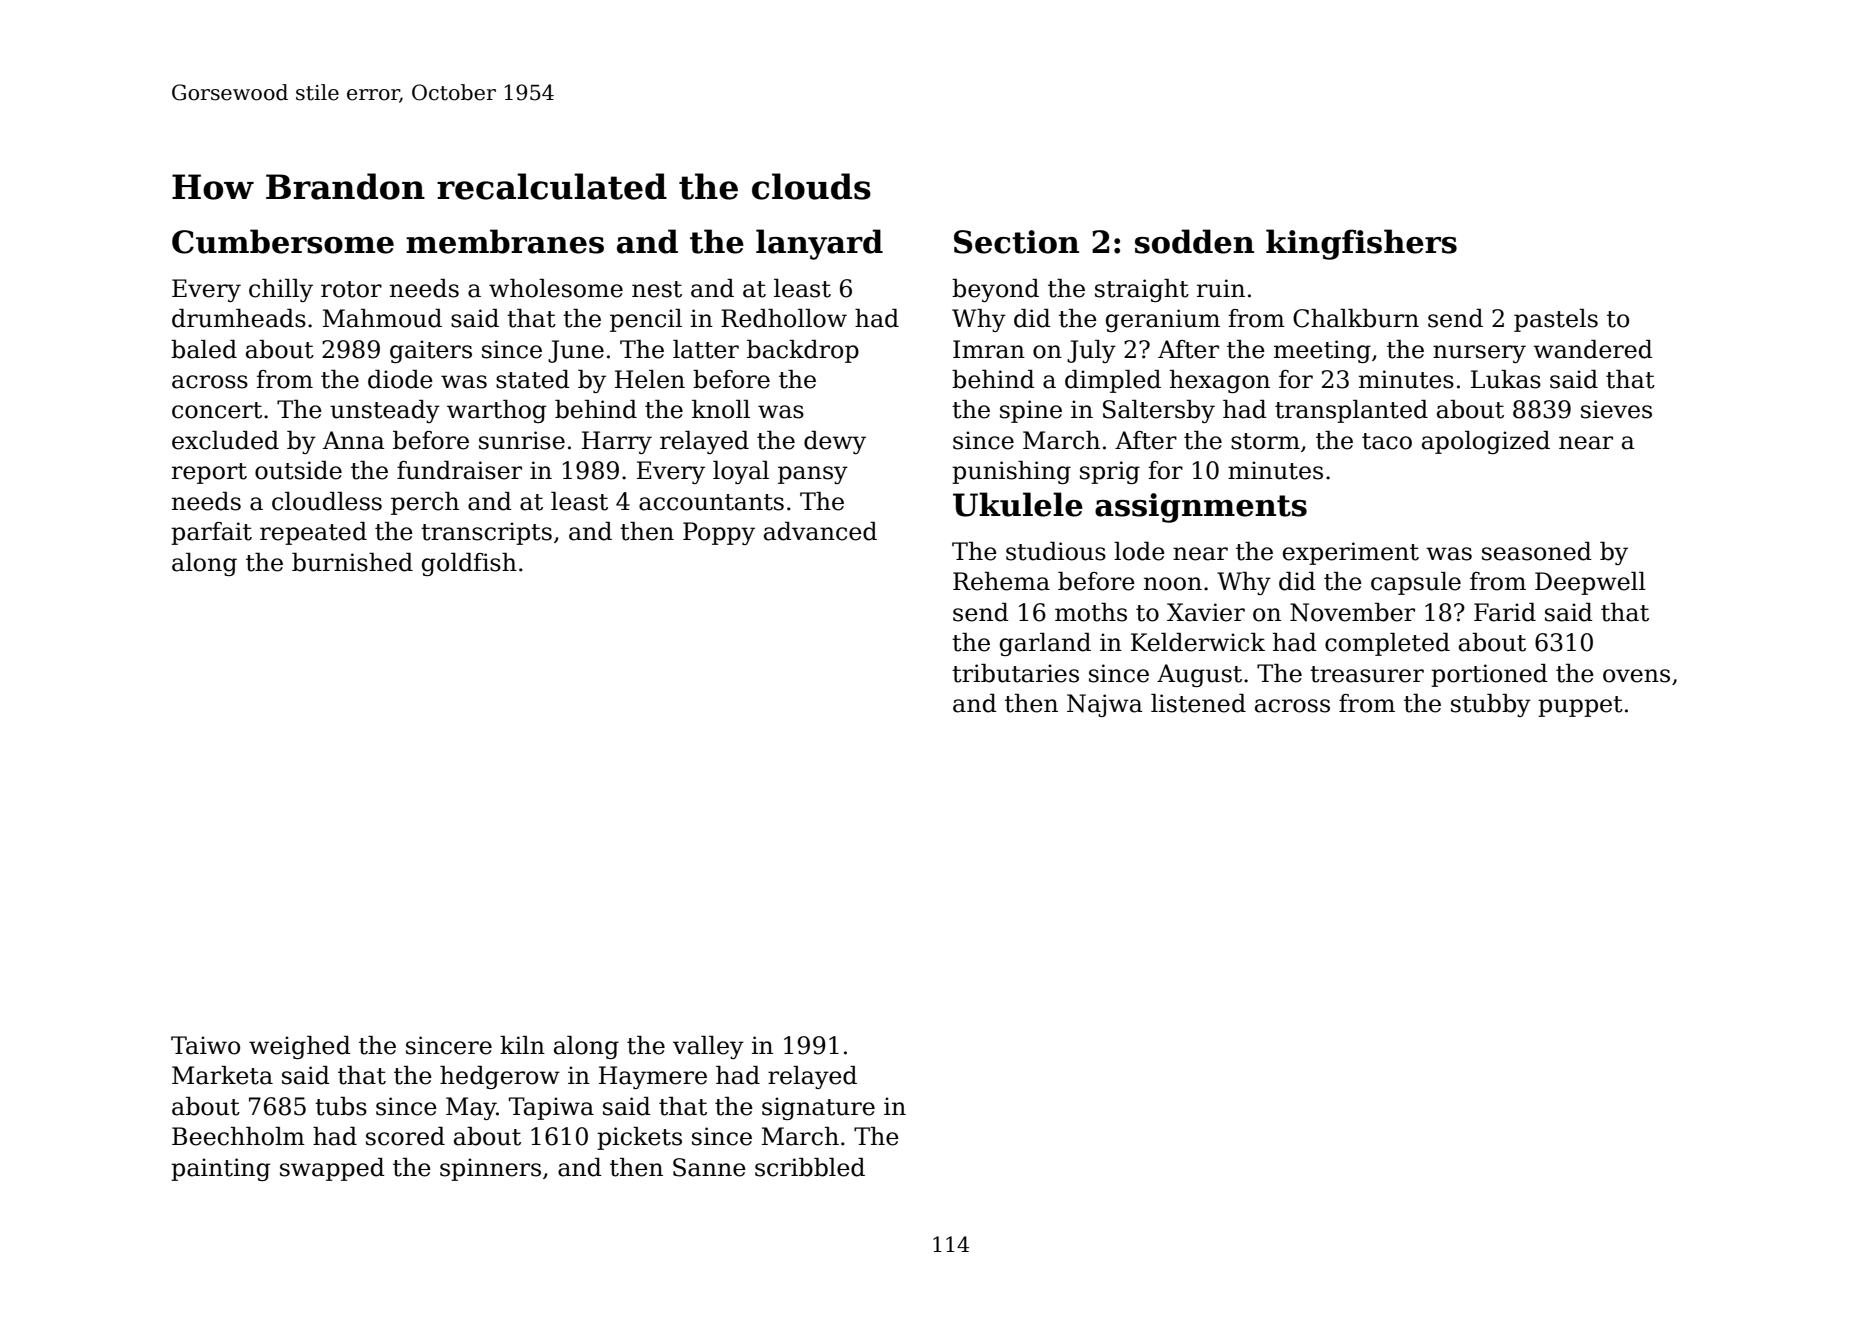  What do you see at coordinates (1593, 349) in the image?
I see `wandered` at bounding box center [1593, 349].
